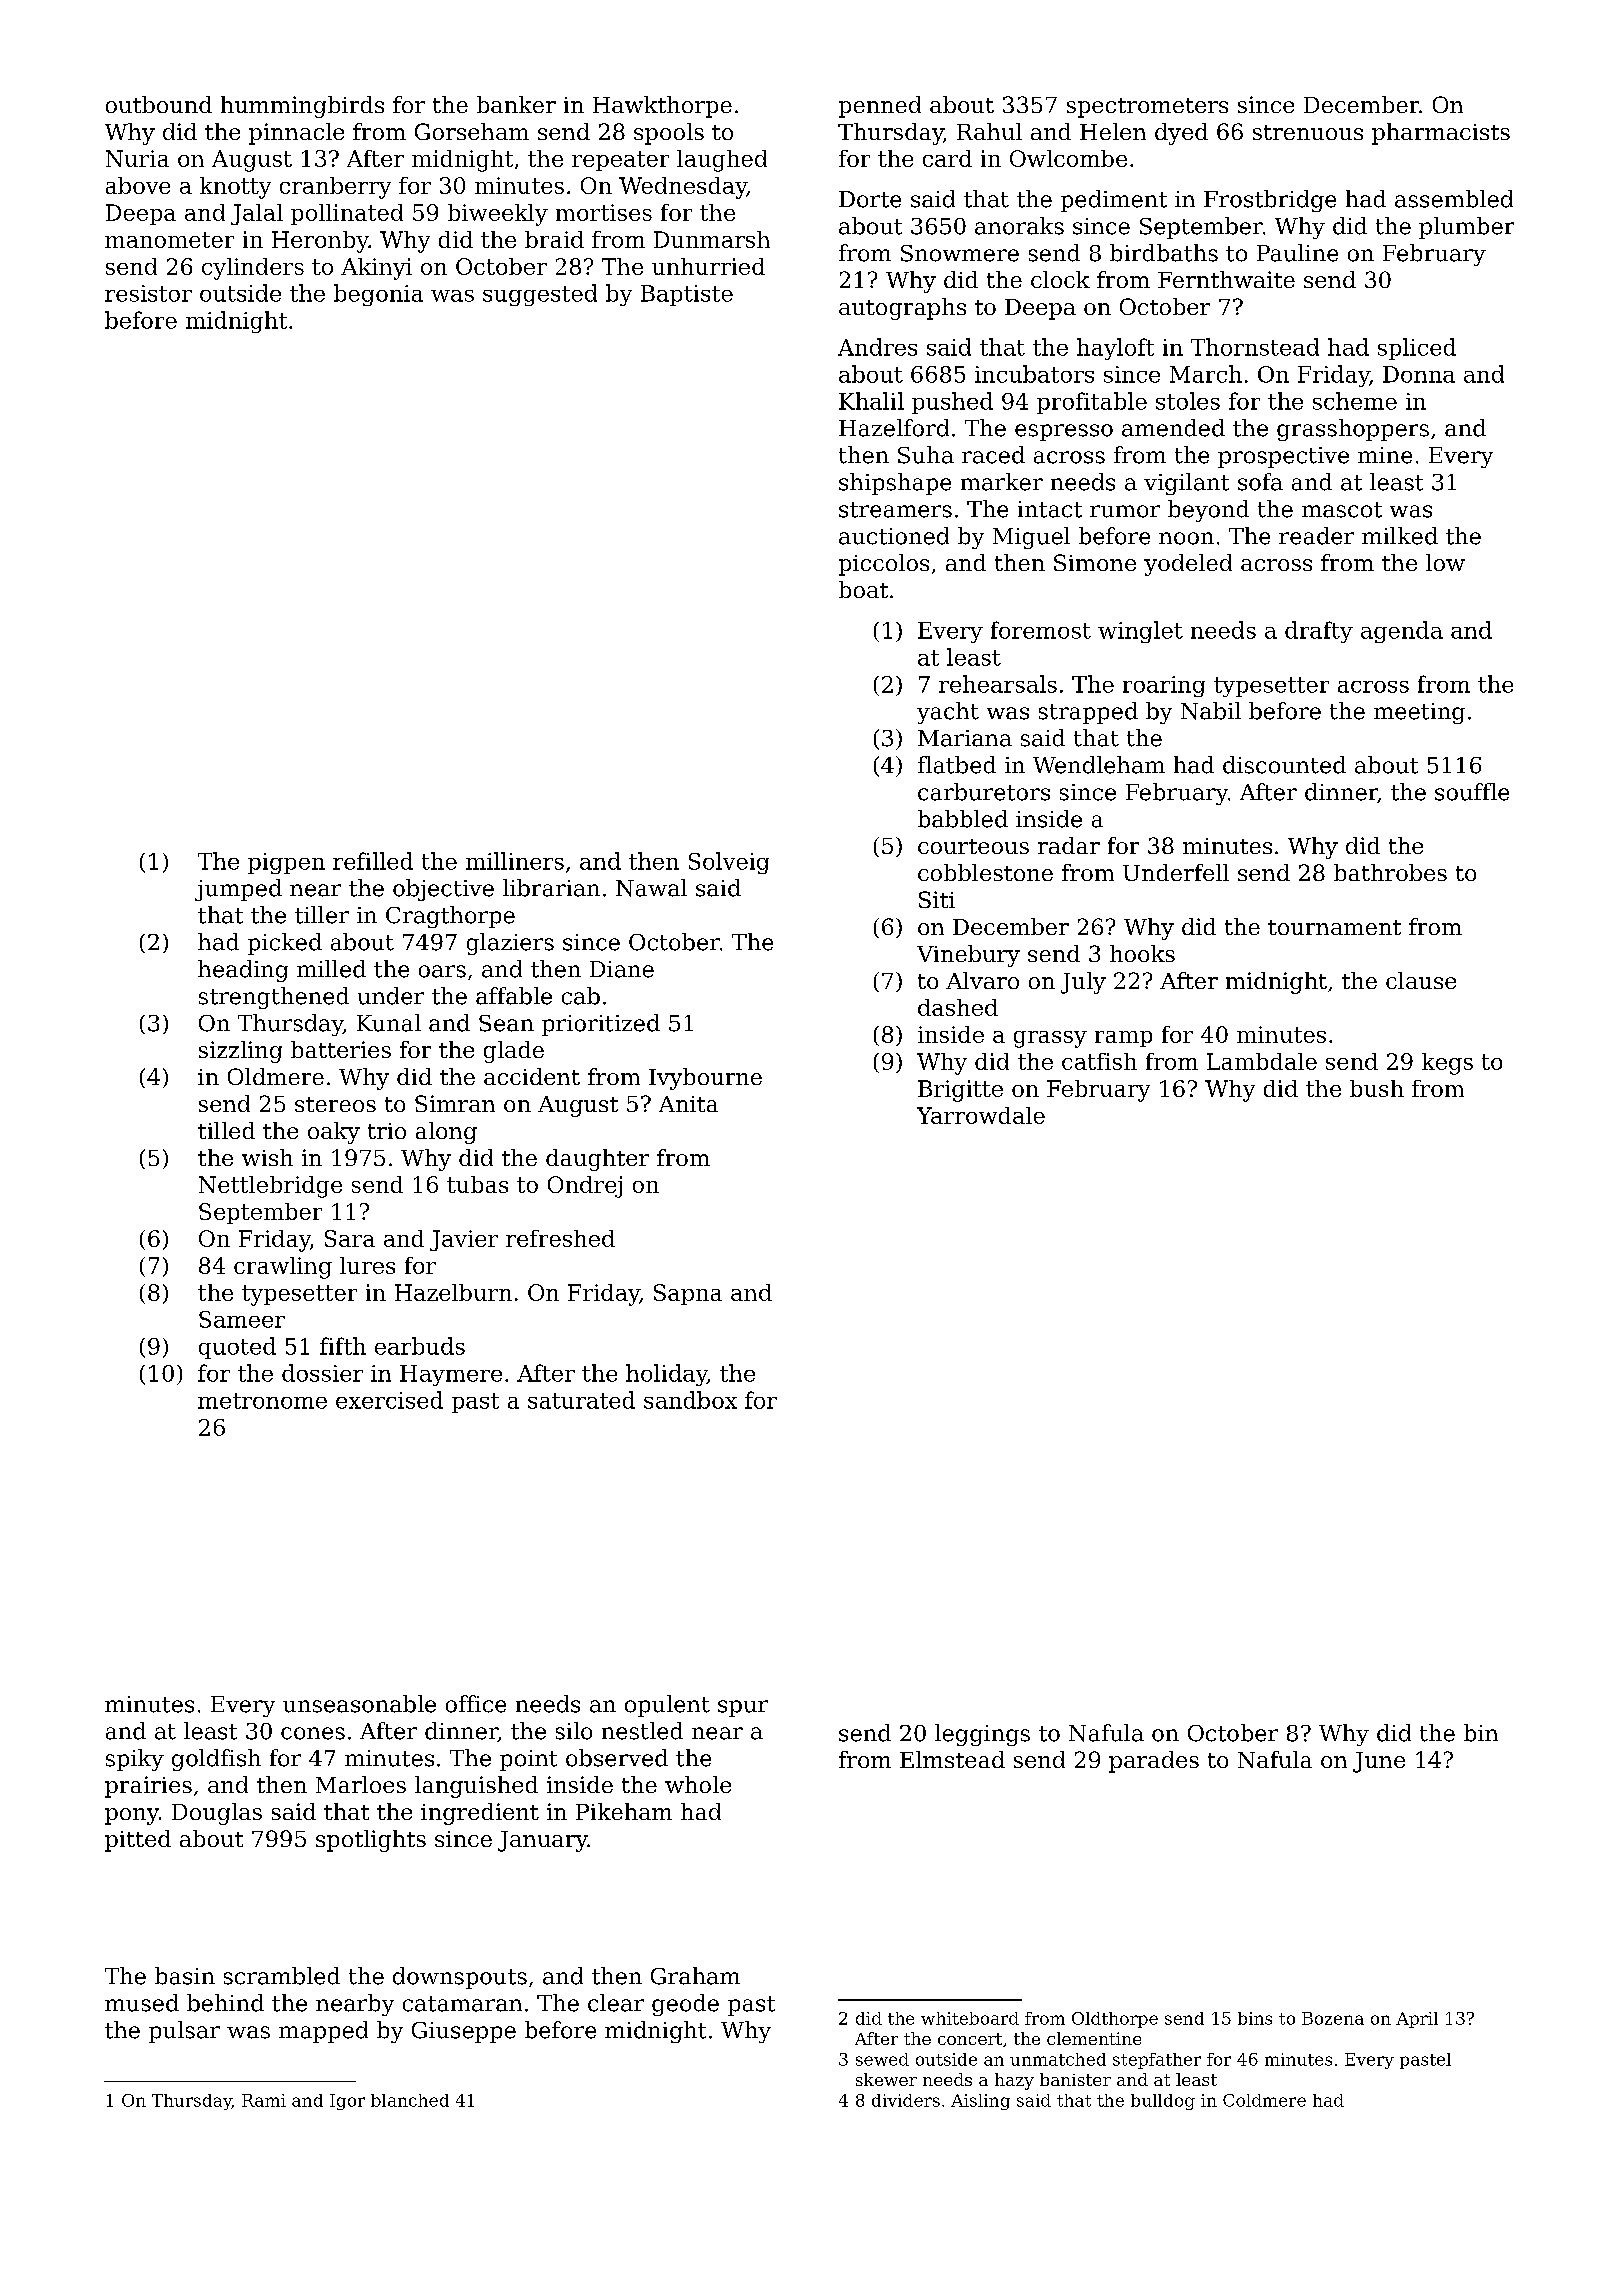 The height and width of the screenshot is (2292, 1620). What do you see at coordinates (894, 428) in the screenshot?
I see `Hazelford` at bounding box center [894, 428].
